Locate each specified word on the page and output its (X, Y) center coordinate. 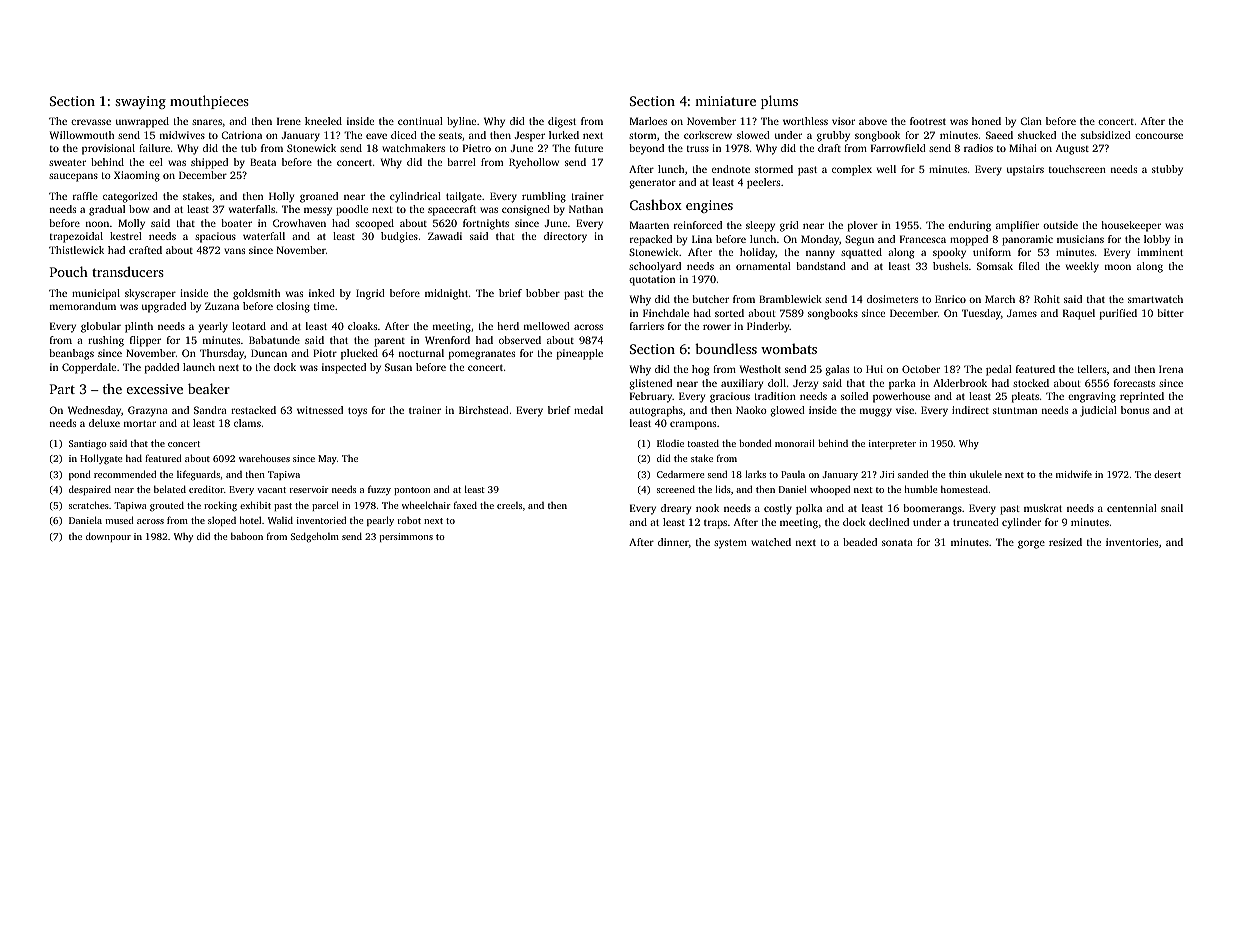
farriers (647, 326)
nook (707, 508)
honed (986, 121)
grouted (167, 506)
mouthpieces (209, 102)
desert (1167, 474)
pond (80, 475)
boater (236, 223)
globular (101, 327)
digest (562, 122)
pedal (999, 370)
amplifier (1017, 226)
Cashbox (656, 204)
